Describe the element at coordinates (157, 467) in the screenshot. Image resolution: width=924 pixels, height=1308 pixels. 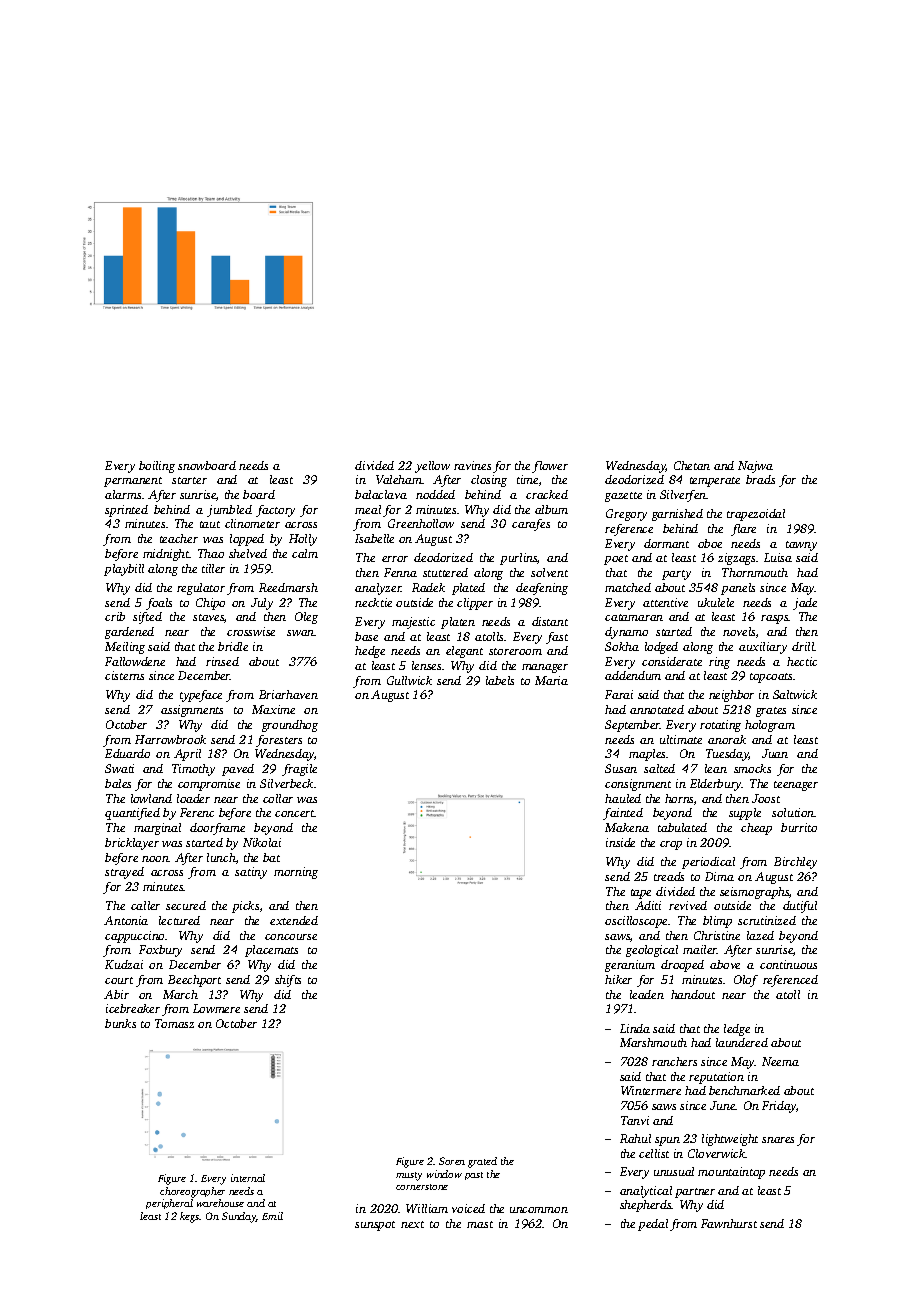
I see `boiling` at that location.
